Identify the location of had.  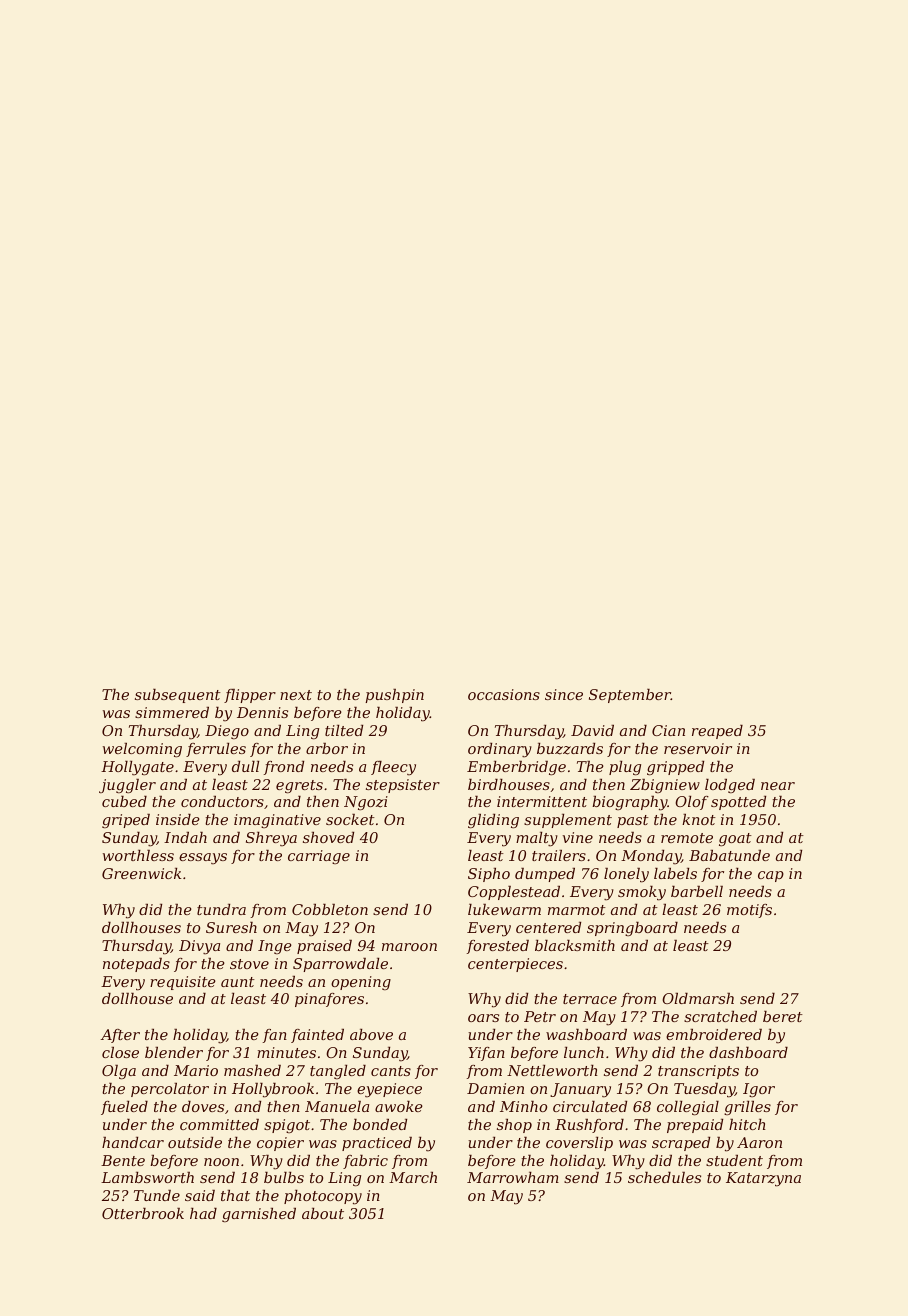
(203, 1213).
